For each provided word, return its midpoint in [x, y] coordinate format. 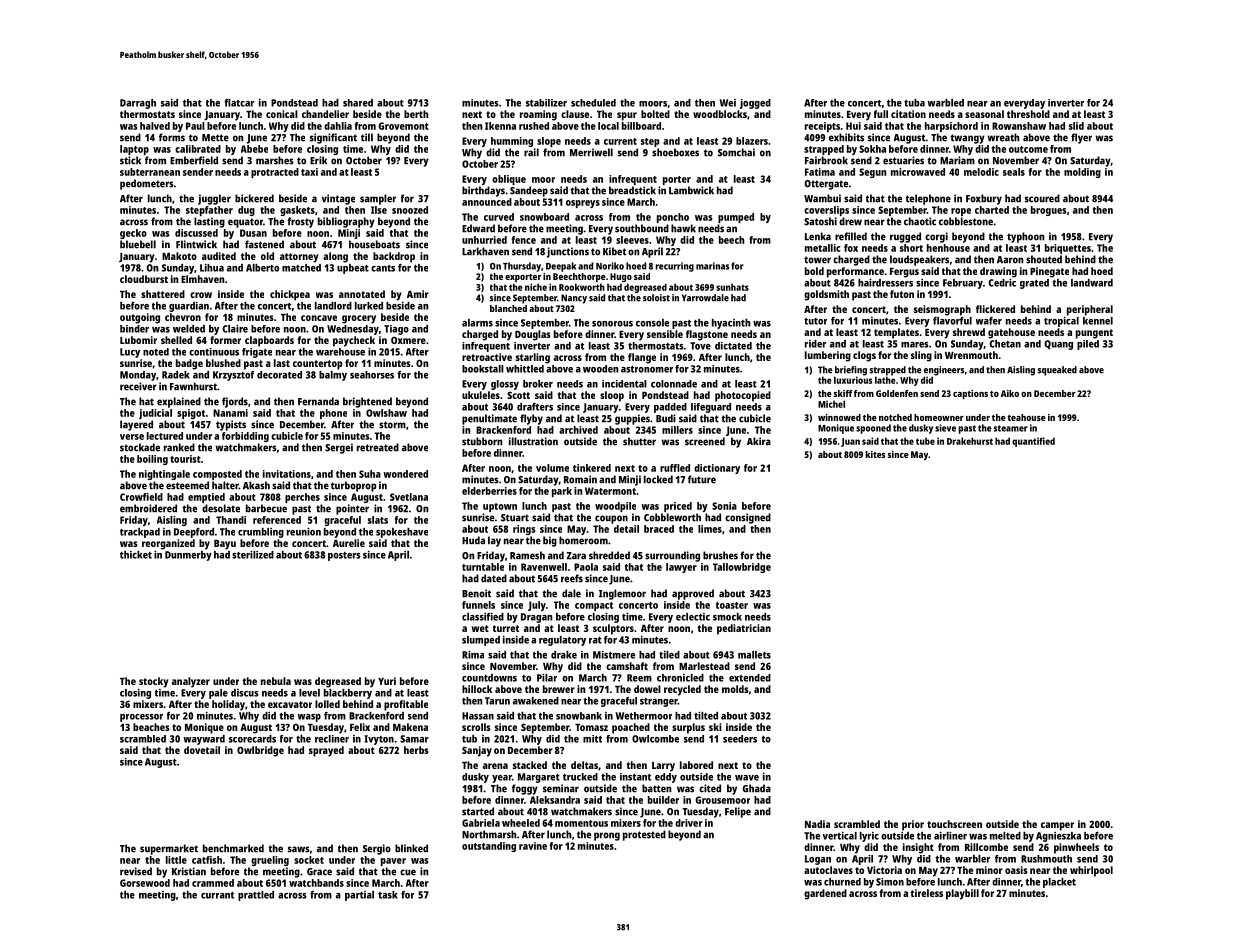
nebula [276, 681]
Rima [473, 654]
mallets [754, 655]
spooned [873, 429]
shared [358, 103]
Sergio [377, 849]
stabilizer [546, 103]
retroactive [487, 357]
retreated [378, 447]
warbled [945, 103]
